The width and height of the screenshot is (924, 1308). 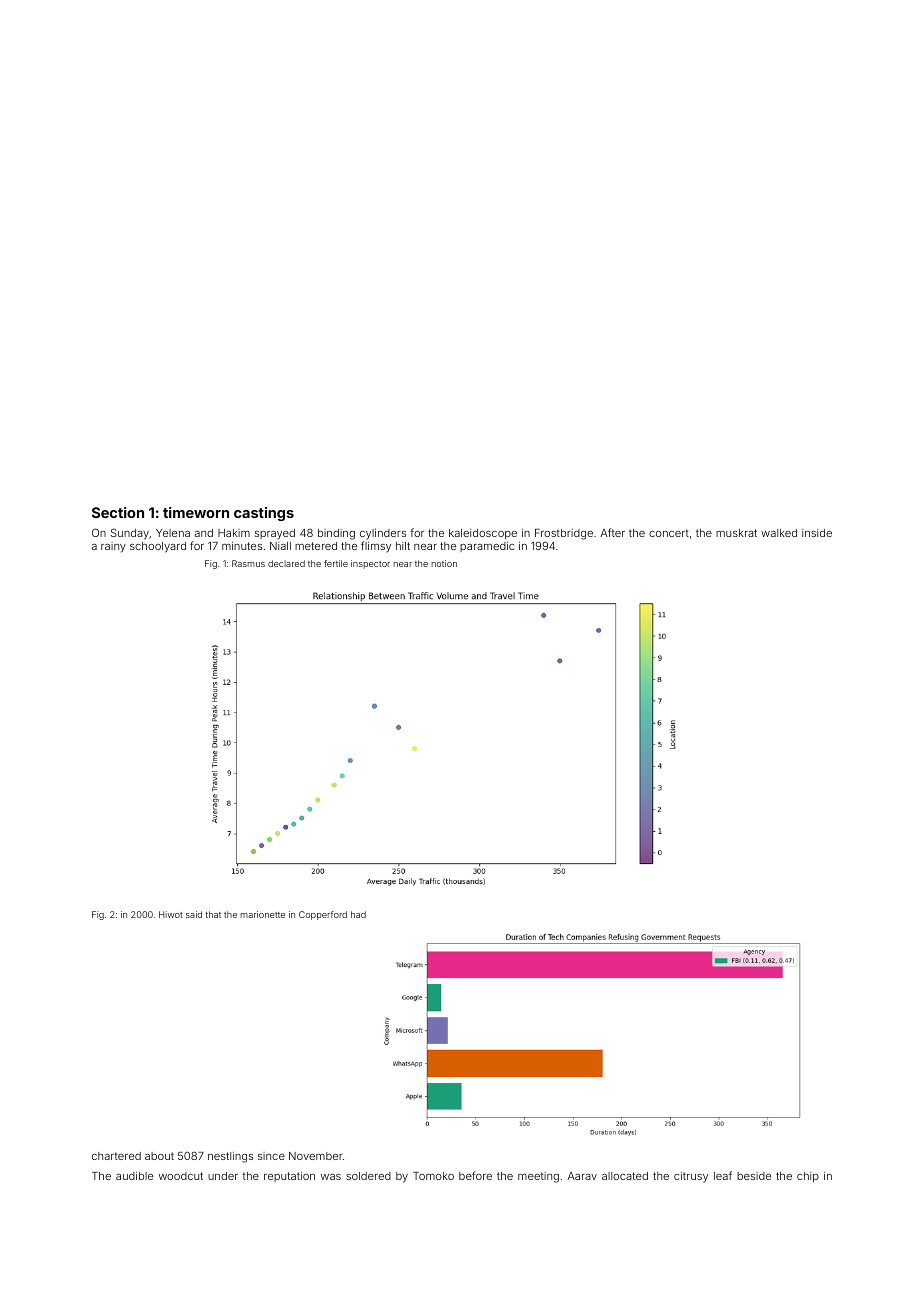 What do you see at coordinates (817, 533) in the screenshot?
I see `inside` at bounding box center [817, 533].
